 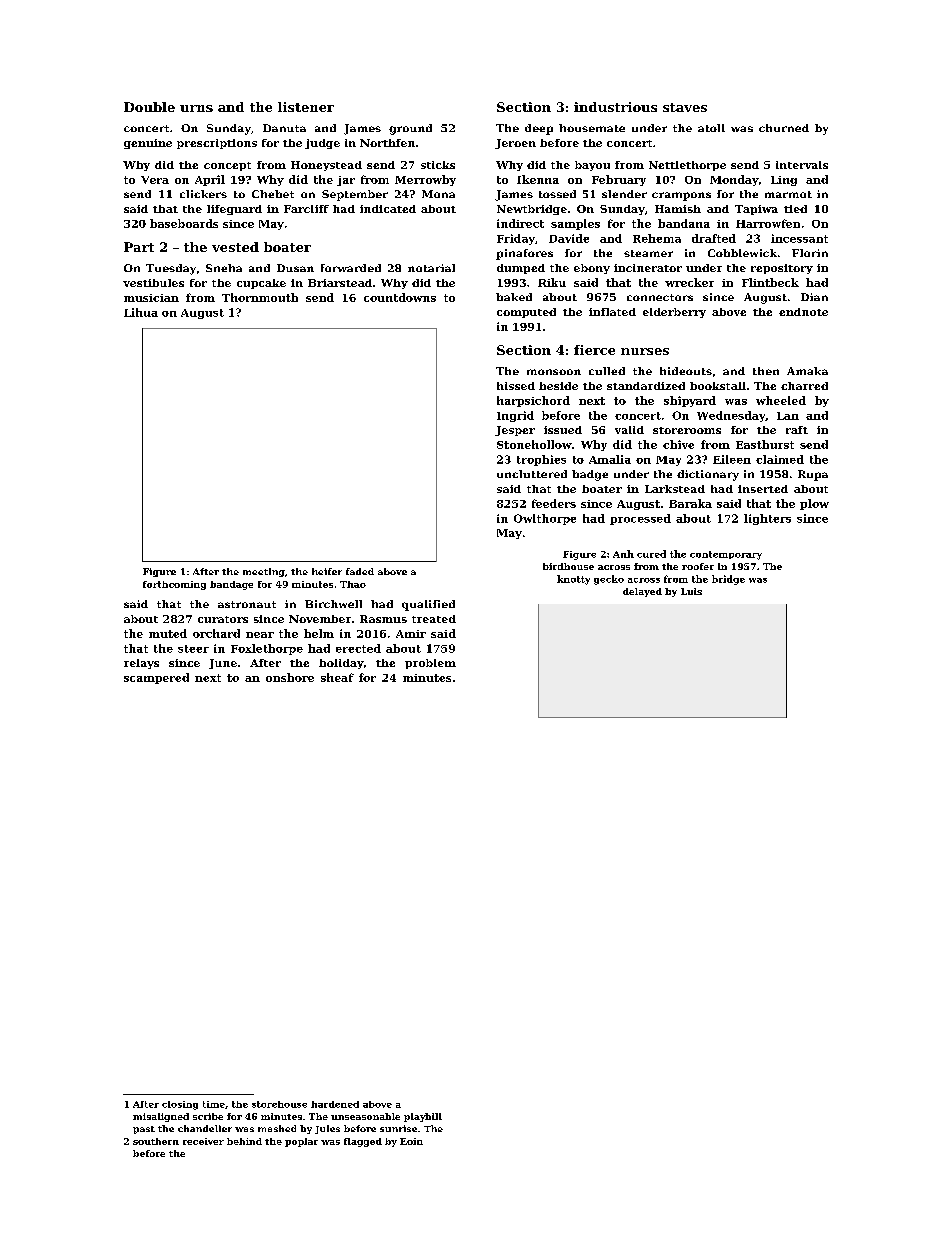 What do you see at coordinates (161, 1117) in the page?
I see `misaligned` at bounding box center [161, 1117].
